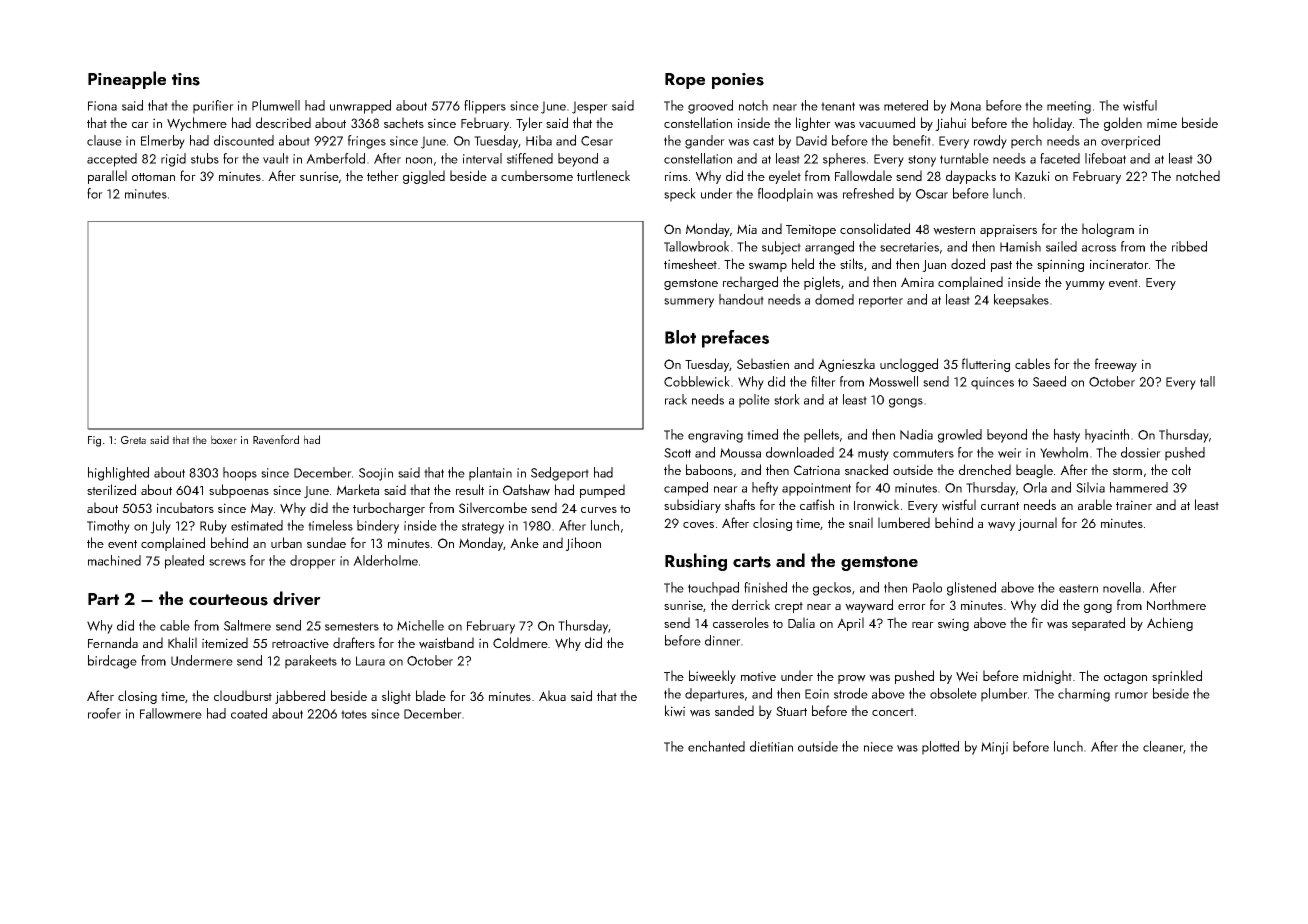 The width and height of the image is (1308, 924). What do you see at coordinates (300, 697) in the image?
I see `jabbered` at bounding box center [300, 697].
